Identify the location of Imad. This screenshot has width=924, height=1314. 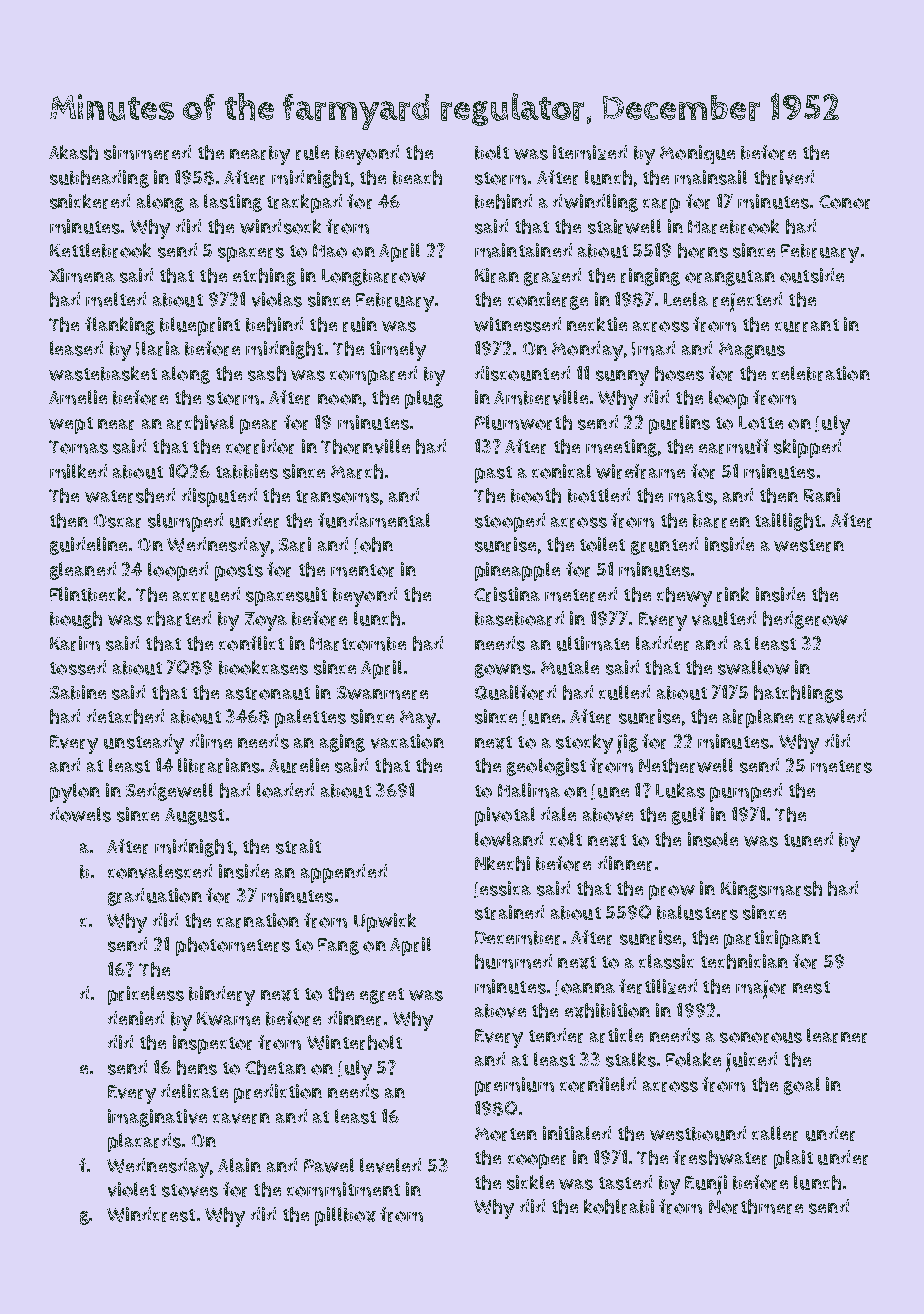
(653, 348).
